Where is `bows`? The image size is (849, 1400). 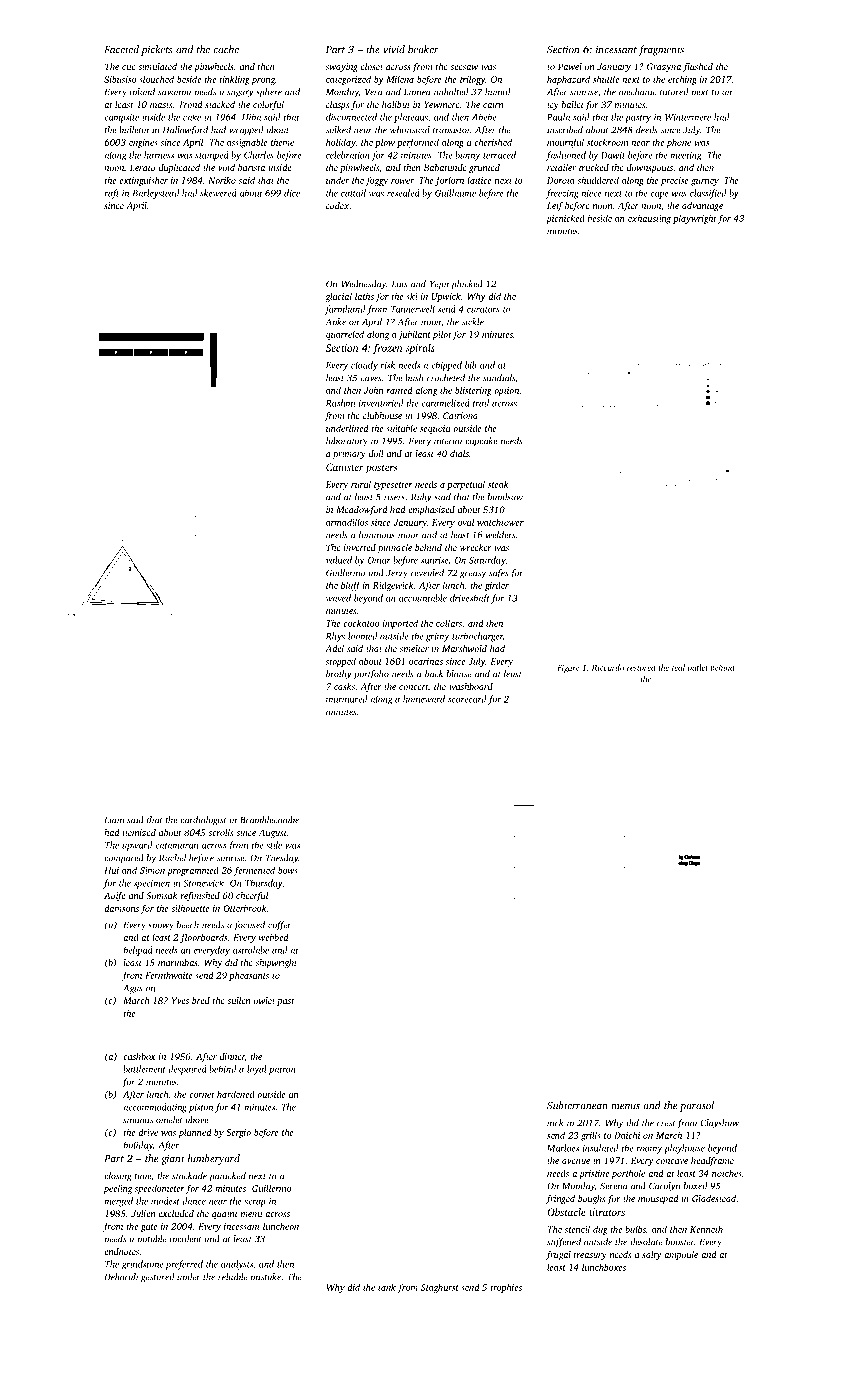
bows is located at coordinates (288, 870).
